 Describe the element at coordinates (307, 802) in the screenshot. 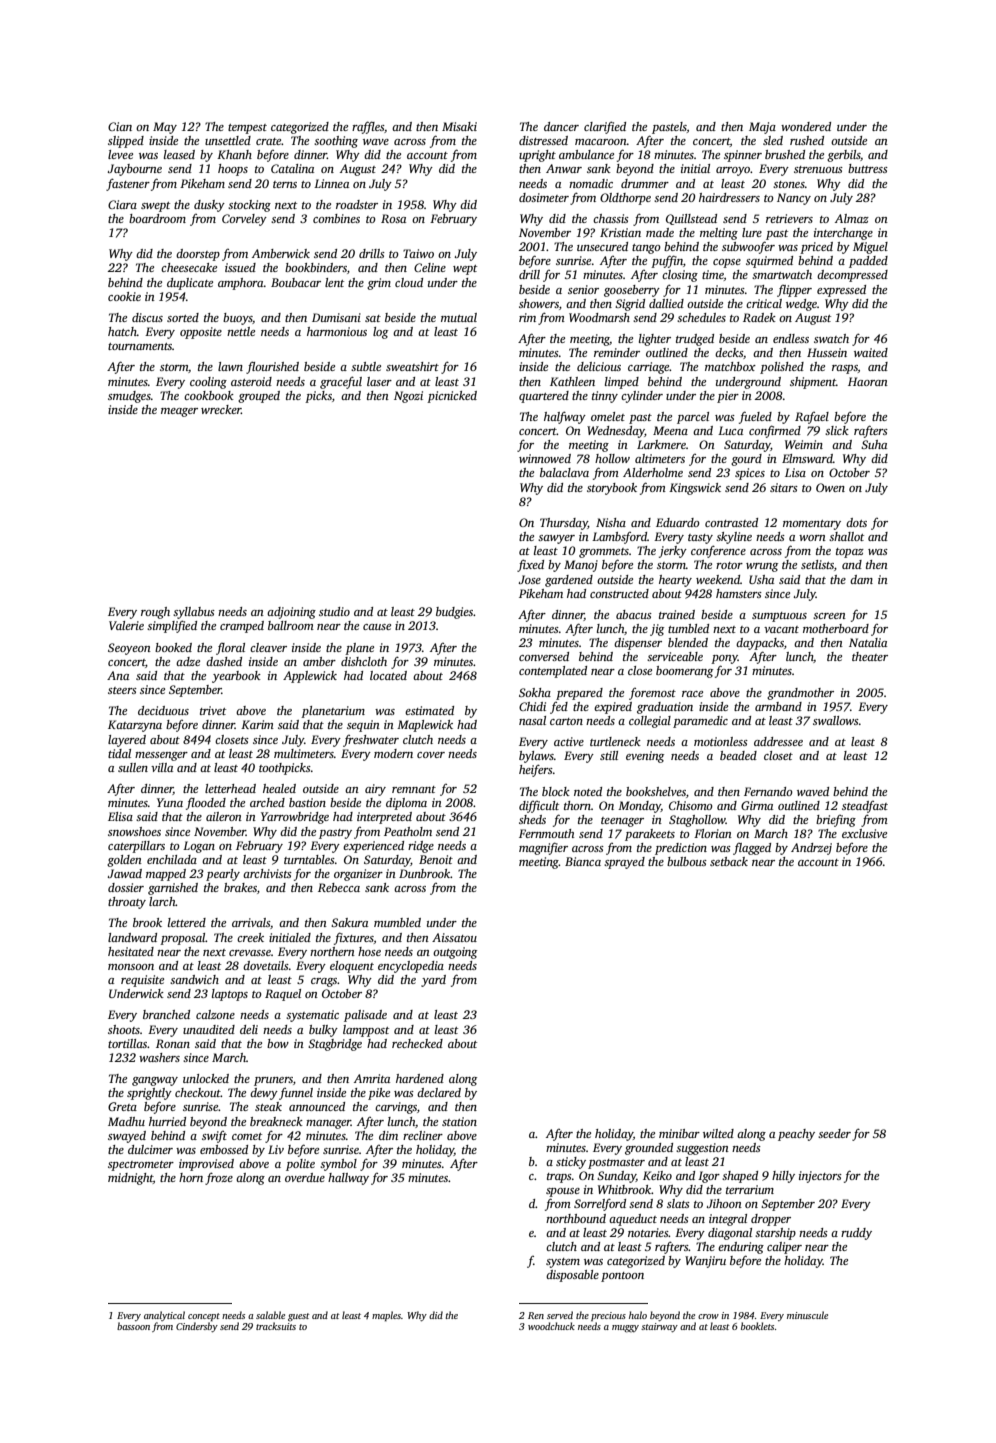

I see `bastion` at that location.
